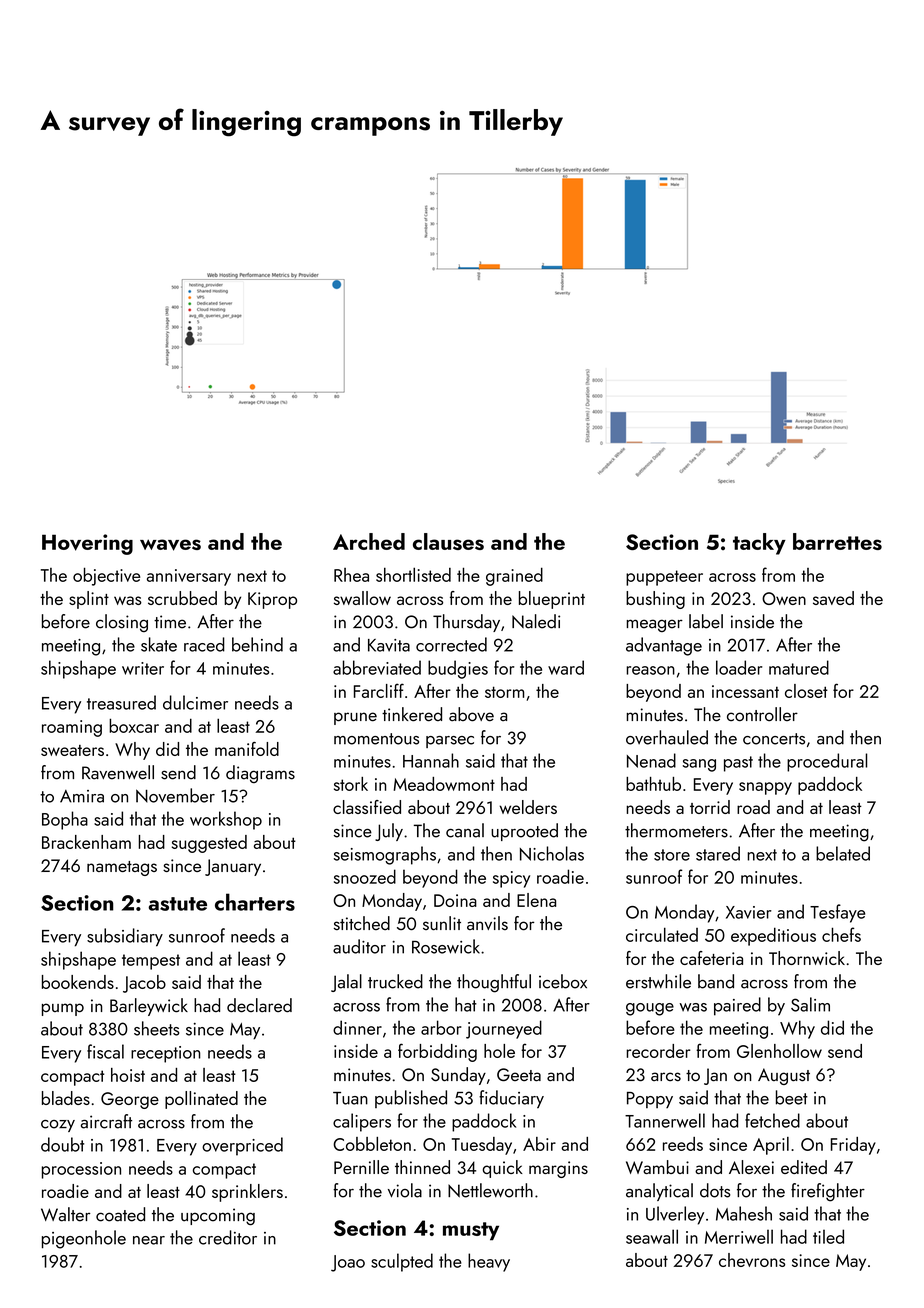 This image has height=1308, width=924. I want to click on Brackenham, so click(86, 842).
